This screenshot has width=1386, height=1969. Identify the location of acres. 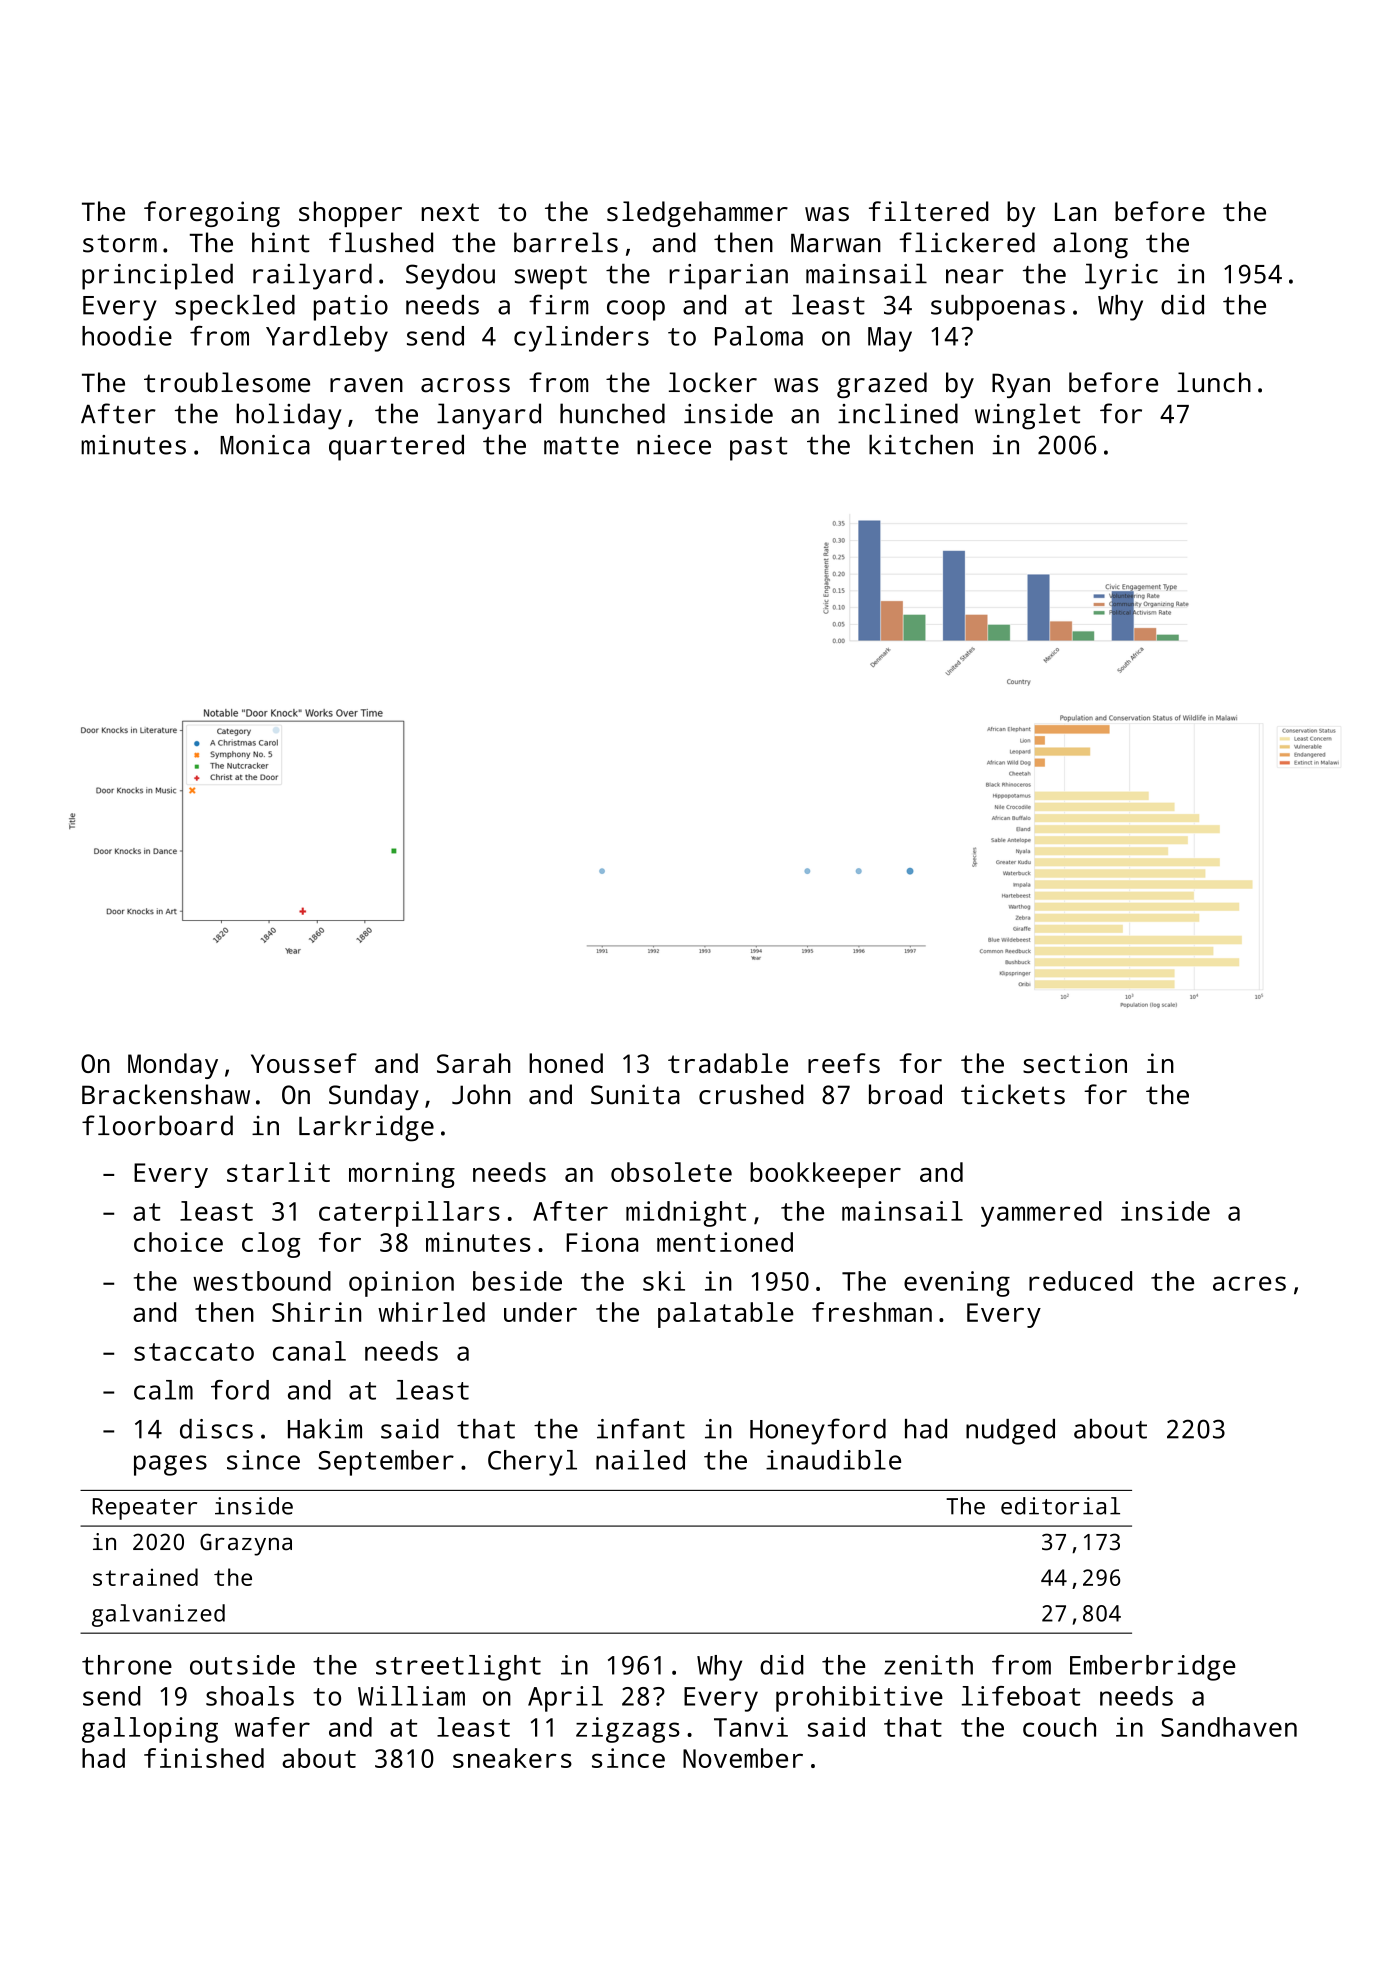
(1249, 1283).
